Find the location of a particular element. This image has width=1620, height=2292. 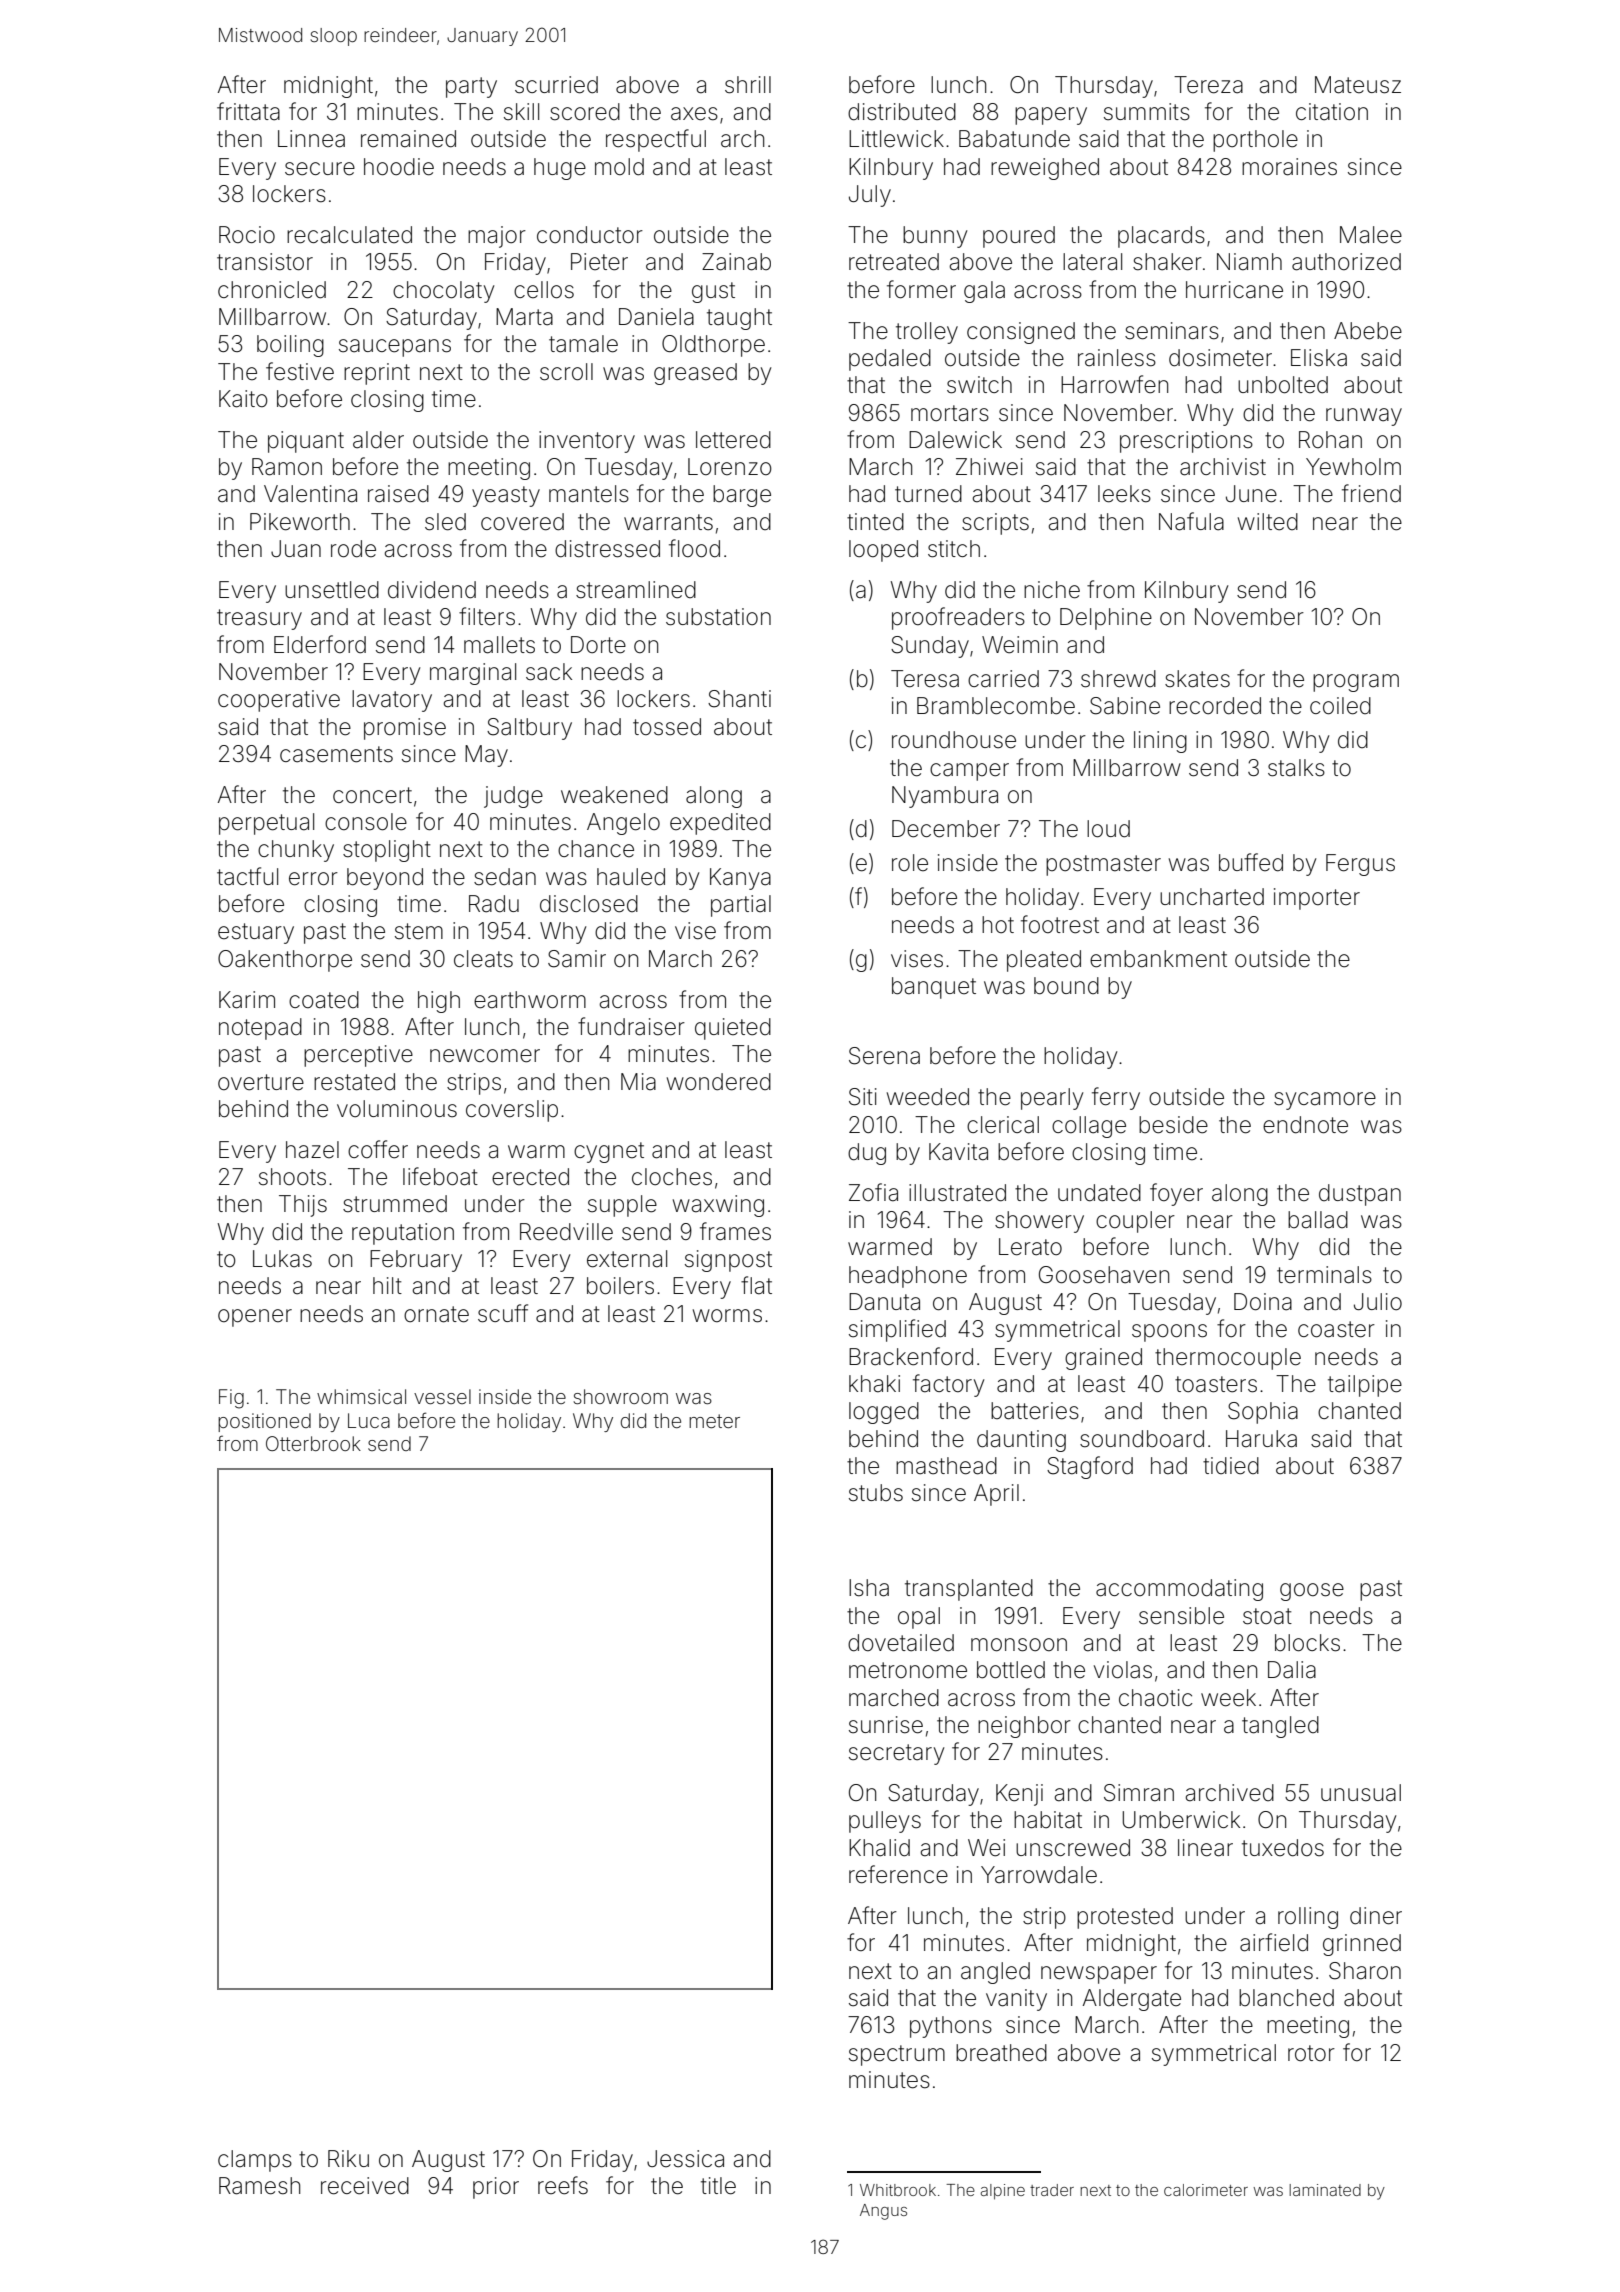

Angus is located at coordinates (883, 2212).
